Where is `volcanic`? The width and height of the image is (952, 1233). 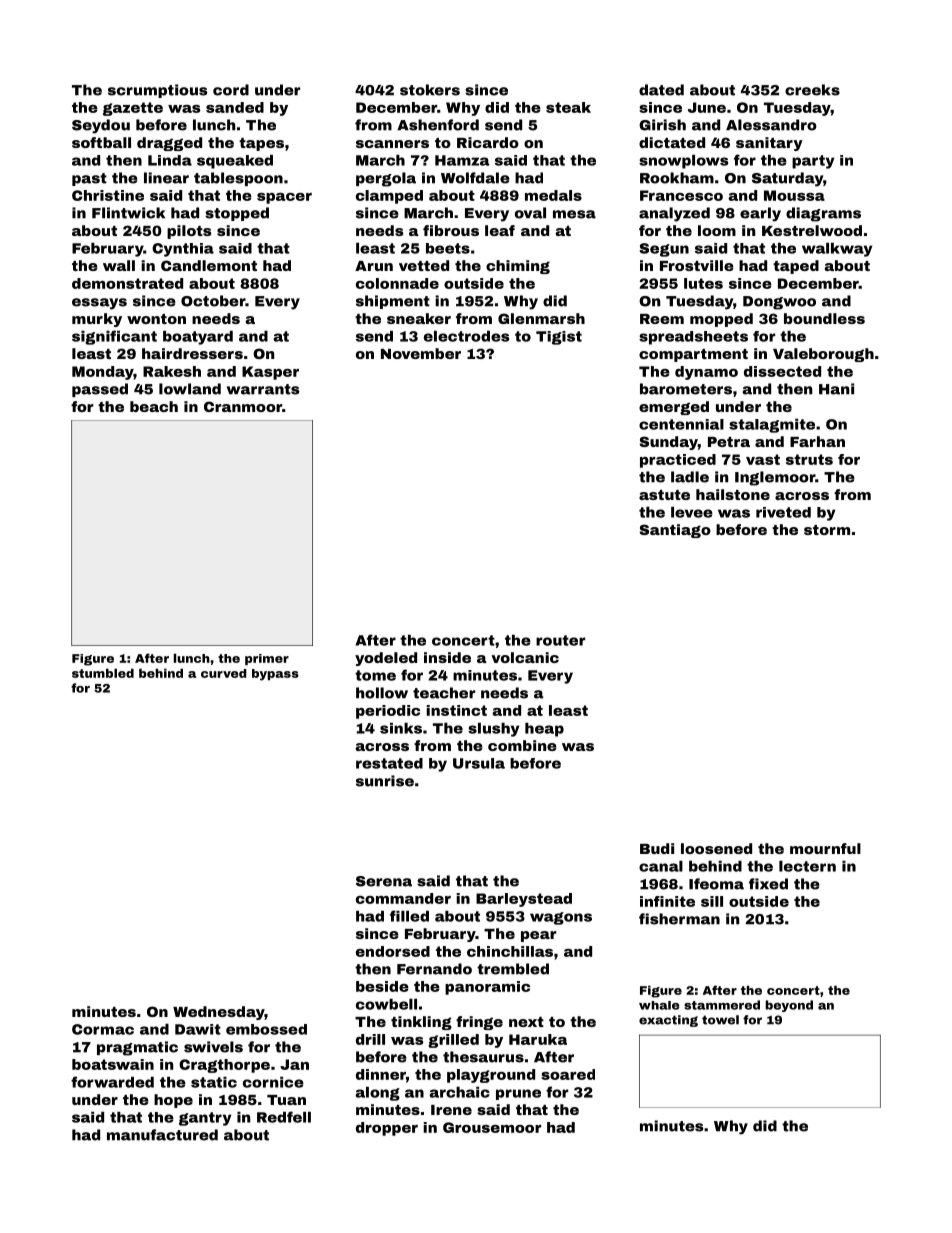
volcanic is located at coordinates (525, 657).
